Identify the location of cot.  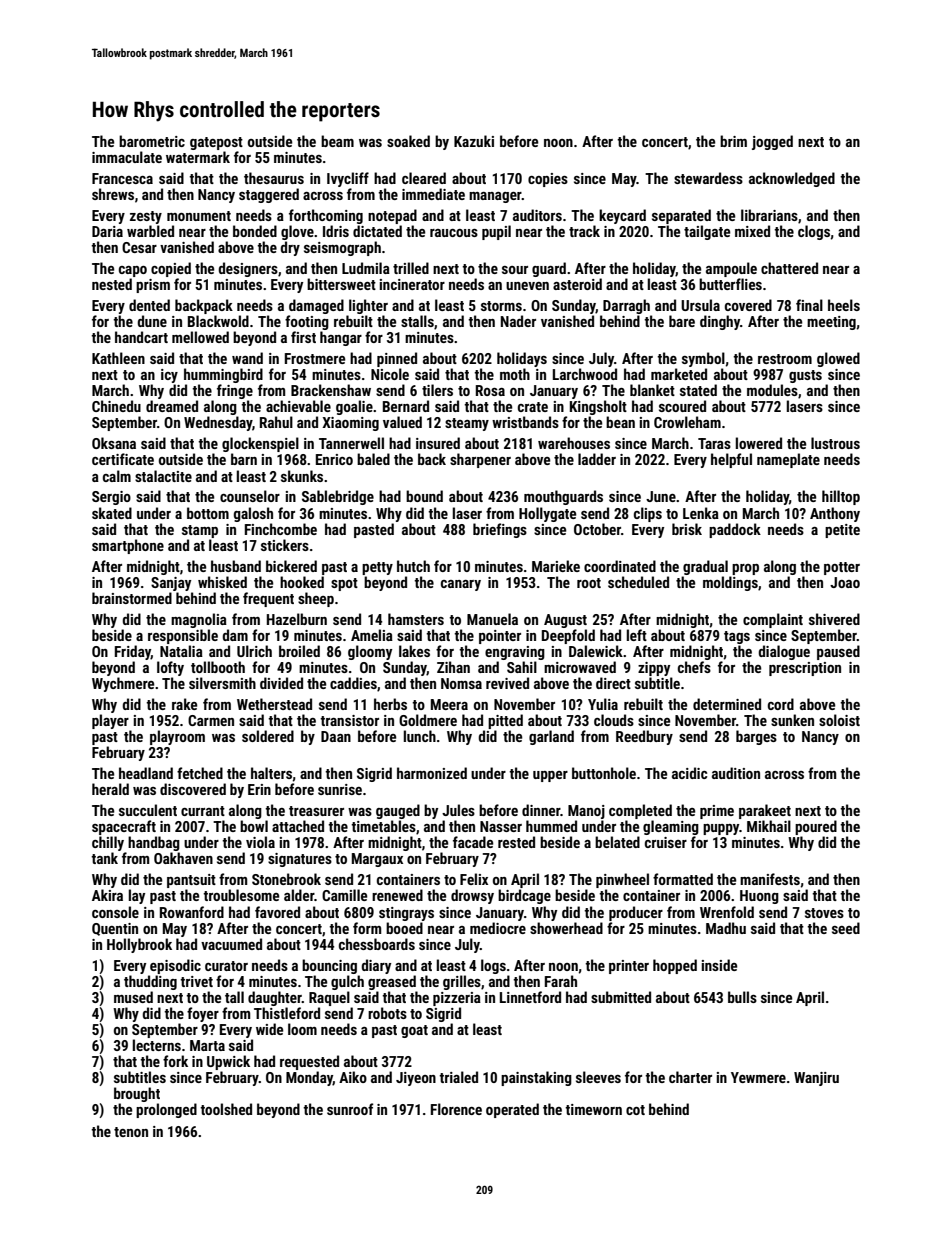
(635, 1110).
